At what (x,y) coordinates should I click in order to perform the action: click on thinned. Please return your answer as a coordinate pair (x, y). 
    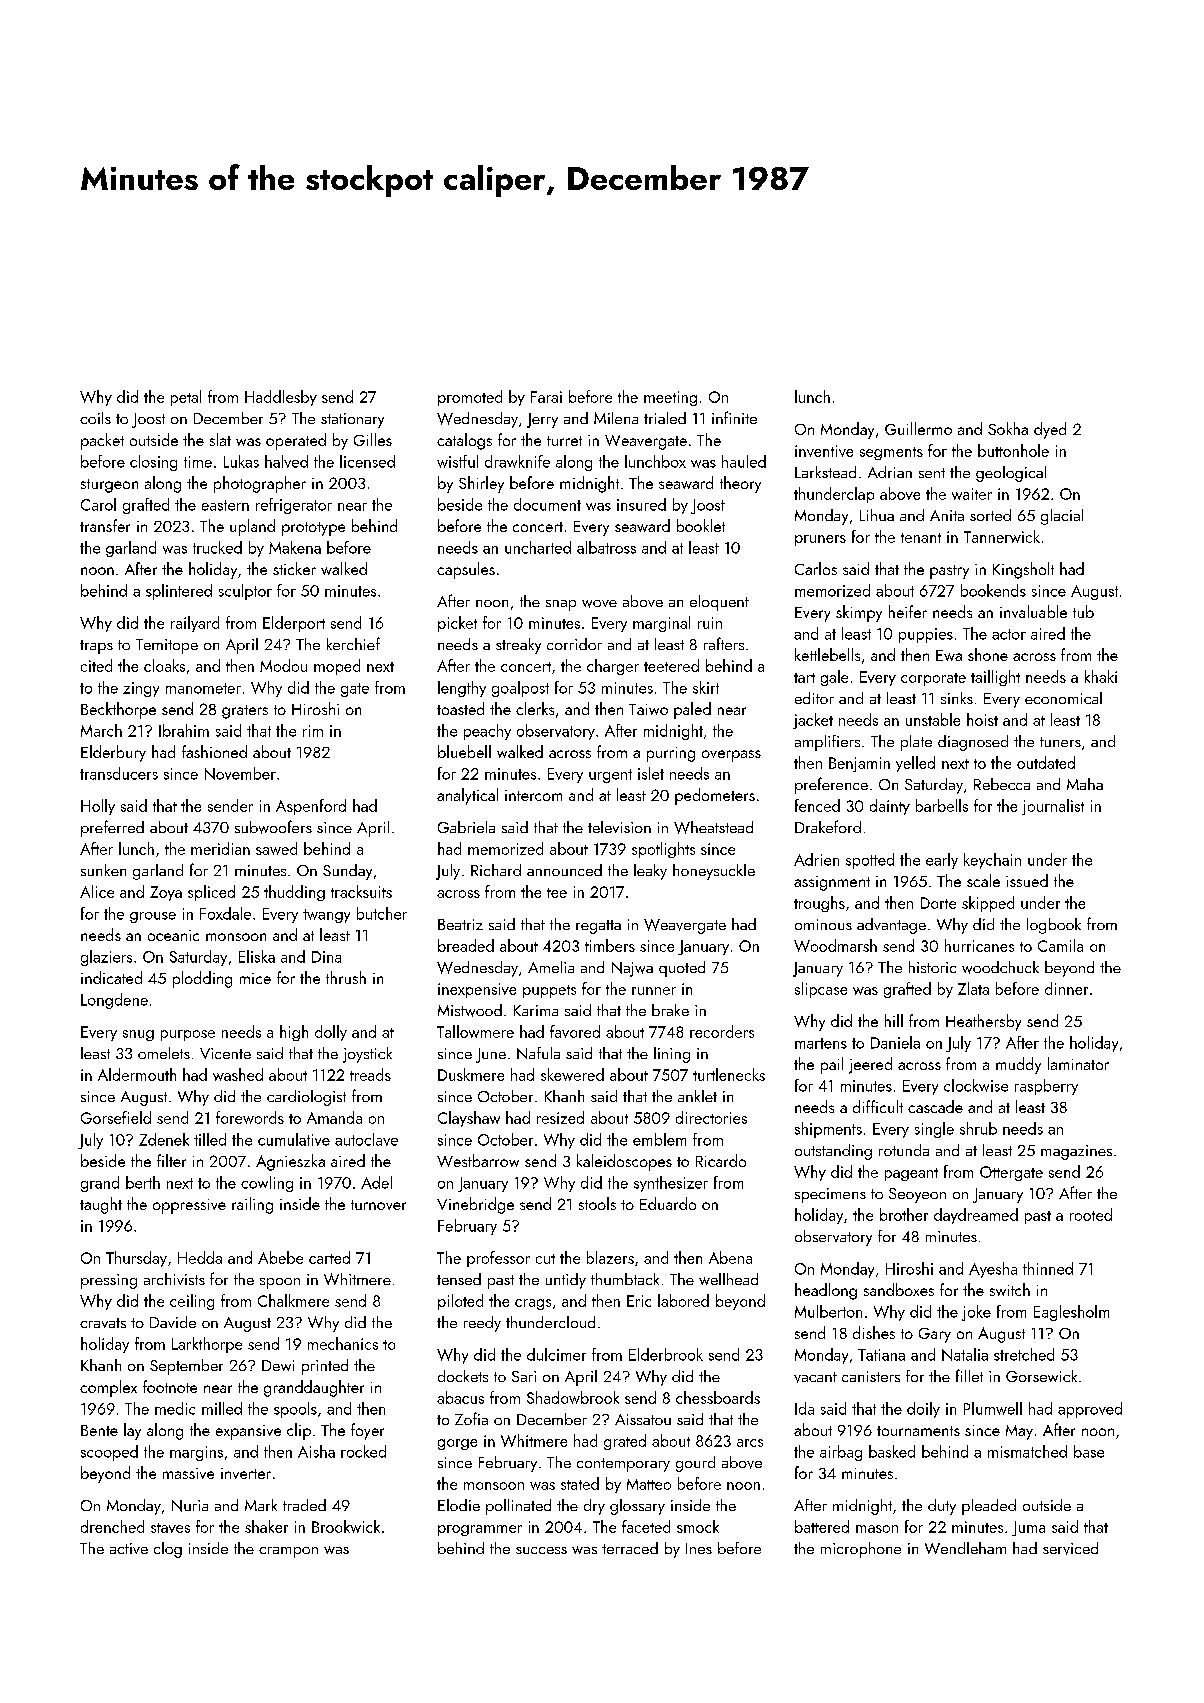
    Looking at the image, I should click on (1048, 1268).
